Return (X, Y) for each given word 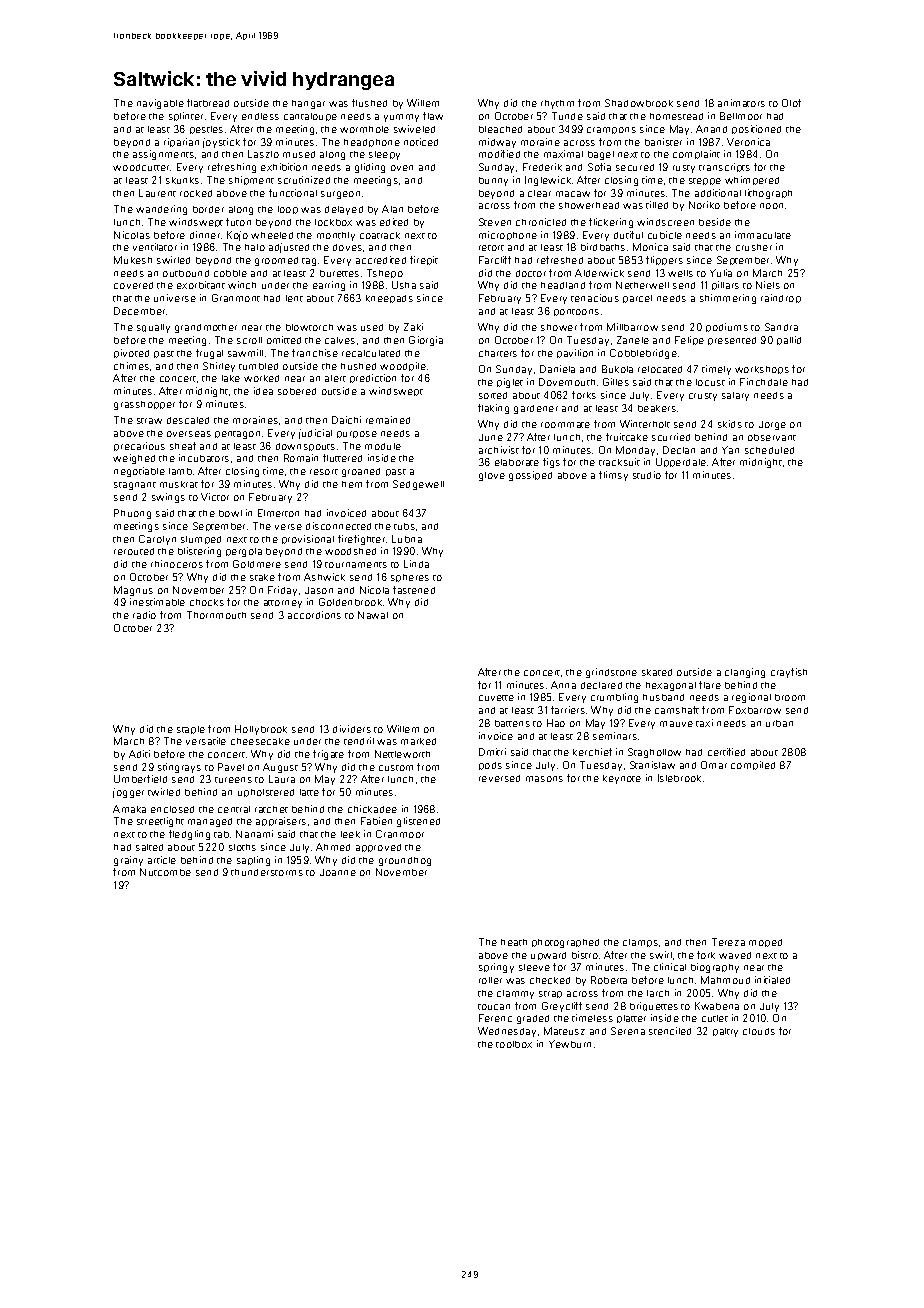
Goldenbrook (350, 602)
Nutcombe (165, 872)
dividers (352, 729)
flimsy (613, 476)
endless (260, 116)
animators (741, 103)
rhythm (557, 104)
